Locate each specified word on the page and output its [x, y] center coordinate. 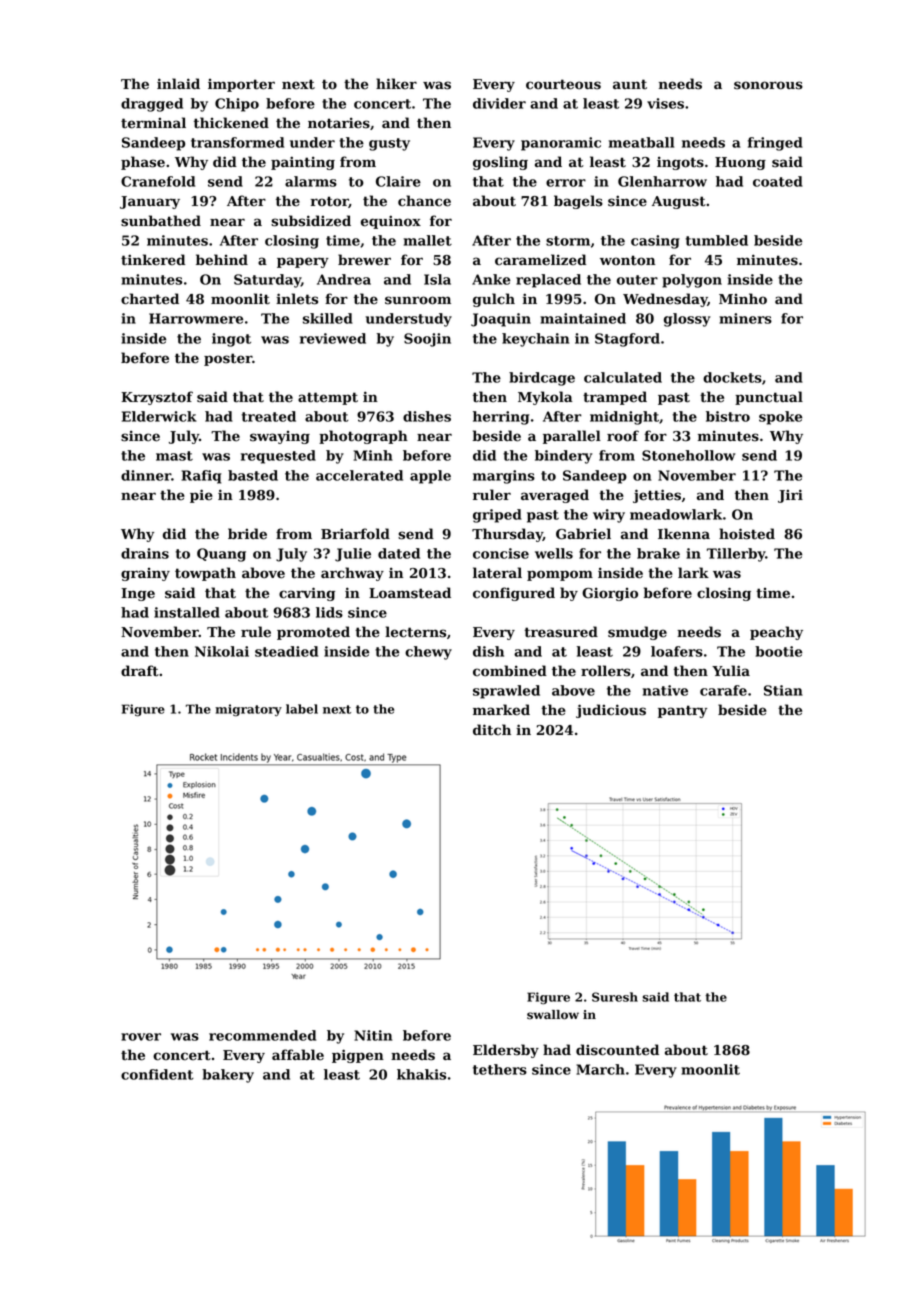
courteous [563, 84]
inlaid [178, 83]
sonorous [768, 85]
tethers [500, 1069]
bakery [228, 1076]
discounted [617, 1050]
